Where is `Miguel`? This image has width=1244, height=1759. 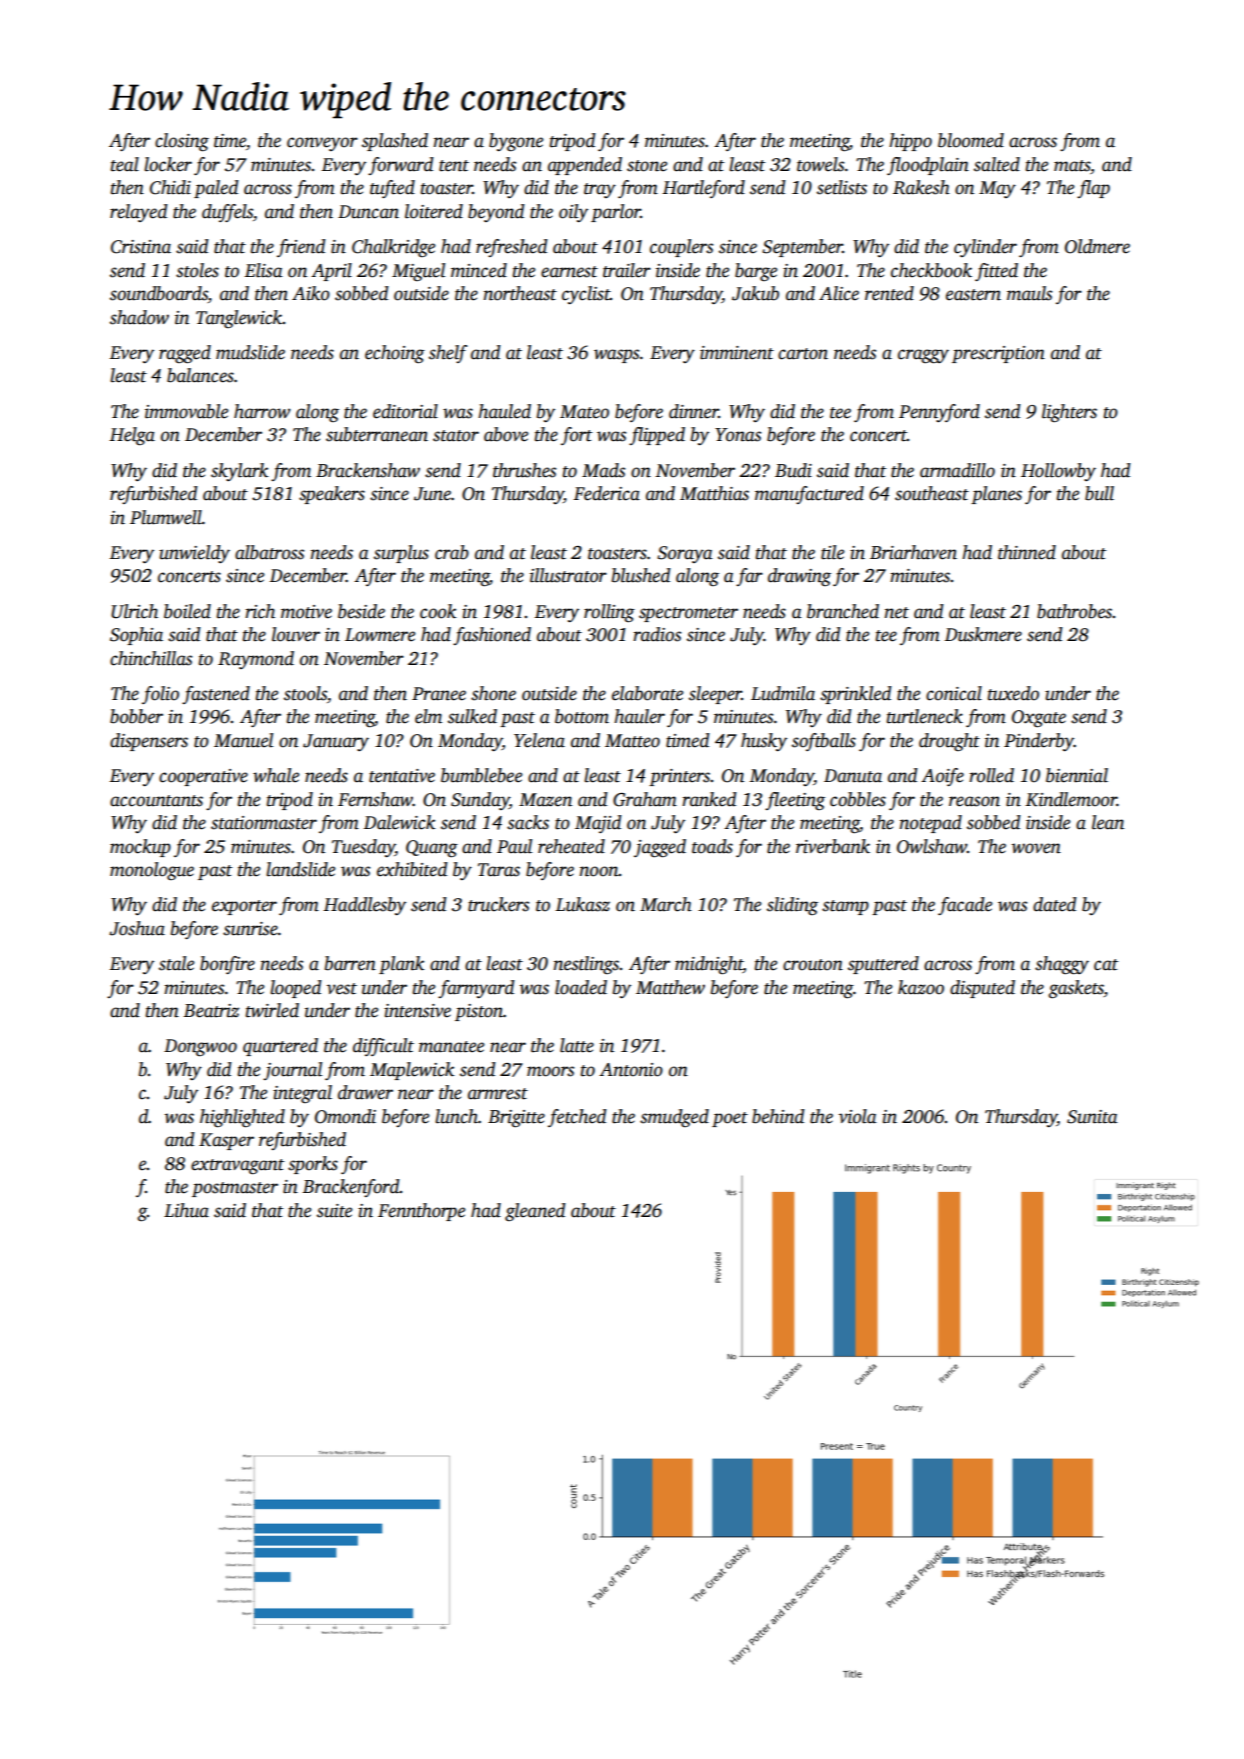 Miguel is located at coordinates (418, 272).
